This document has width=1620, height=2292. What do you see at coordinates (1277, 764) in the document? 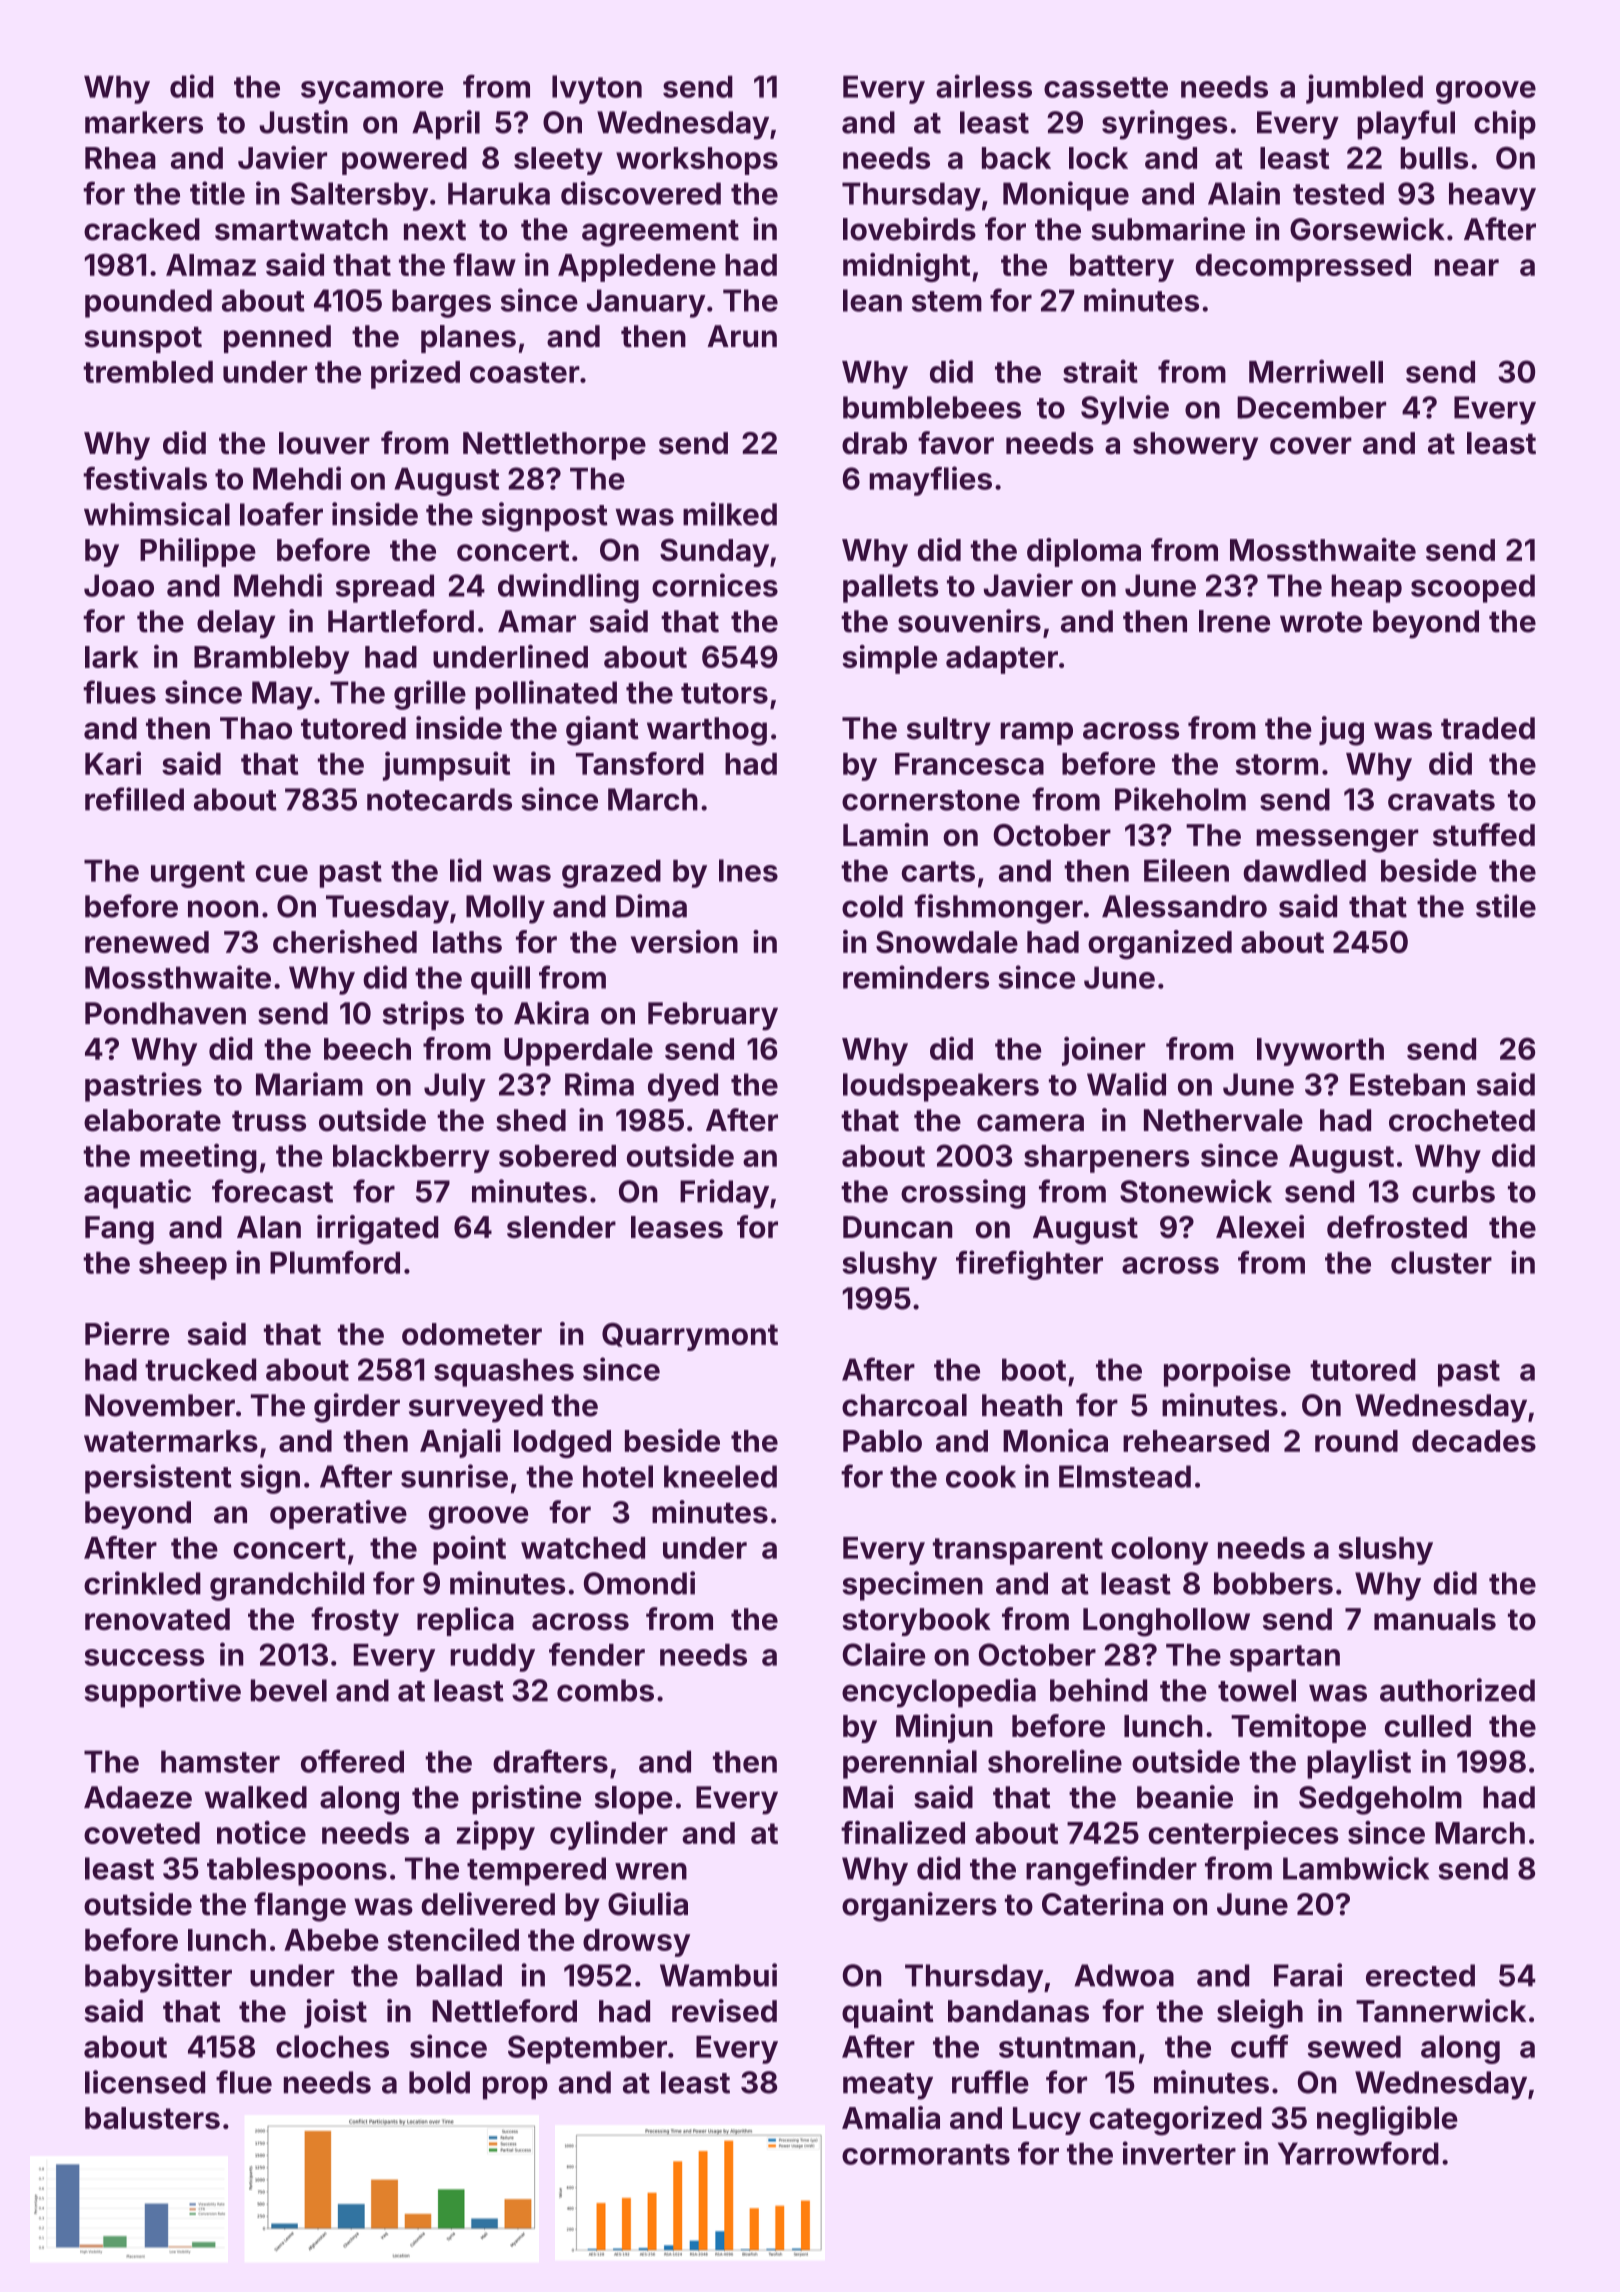
I see `storm` at bounding box center [1277, 764].
